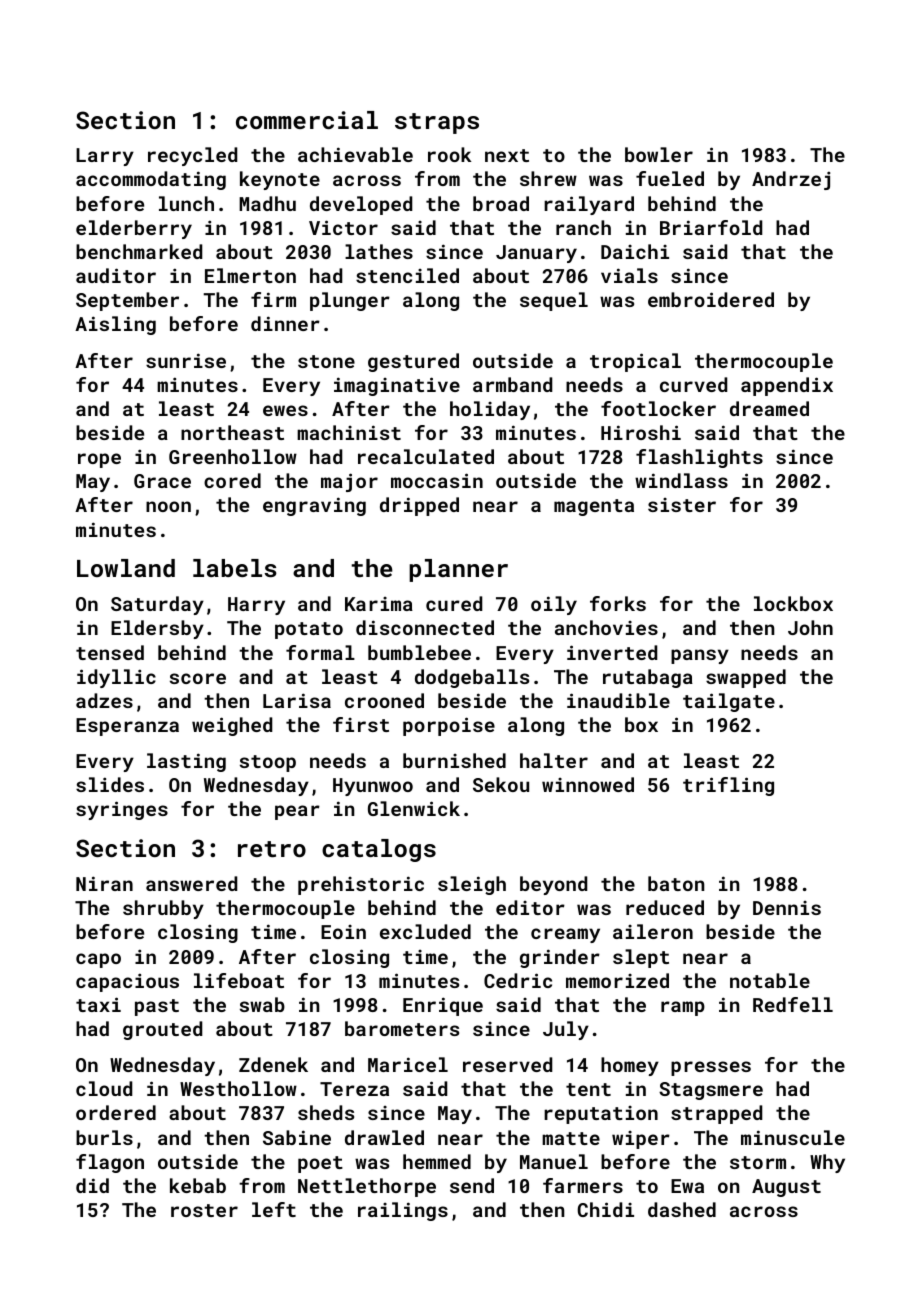 This screenshot has height=1314, width=924. I want to click on creamy, so click(565, 935).
